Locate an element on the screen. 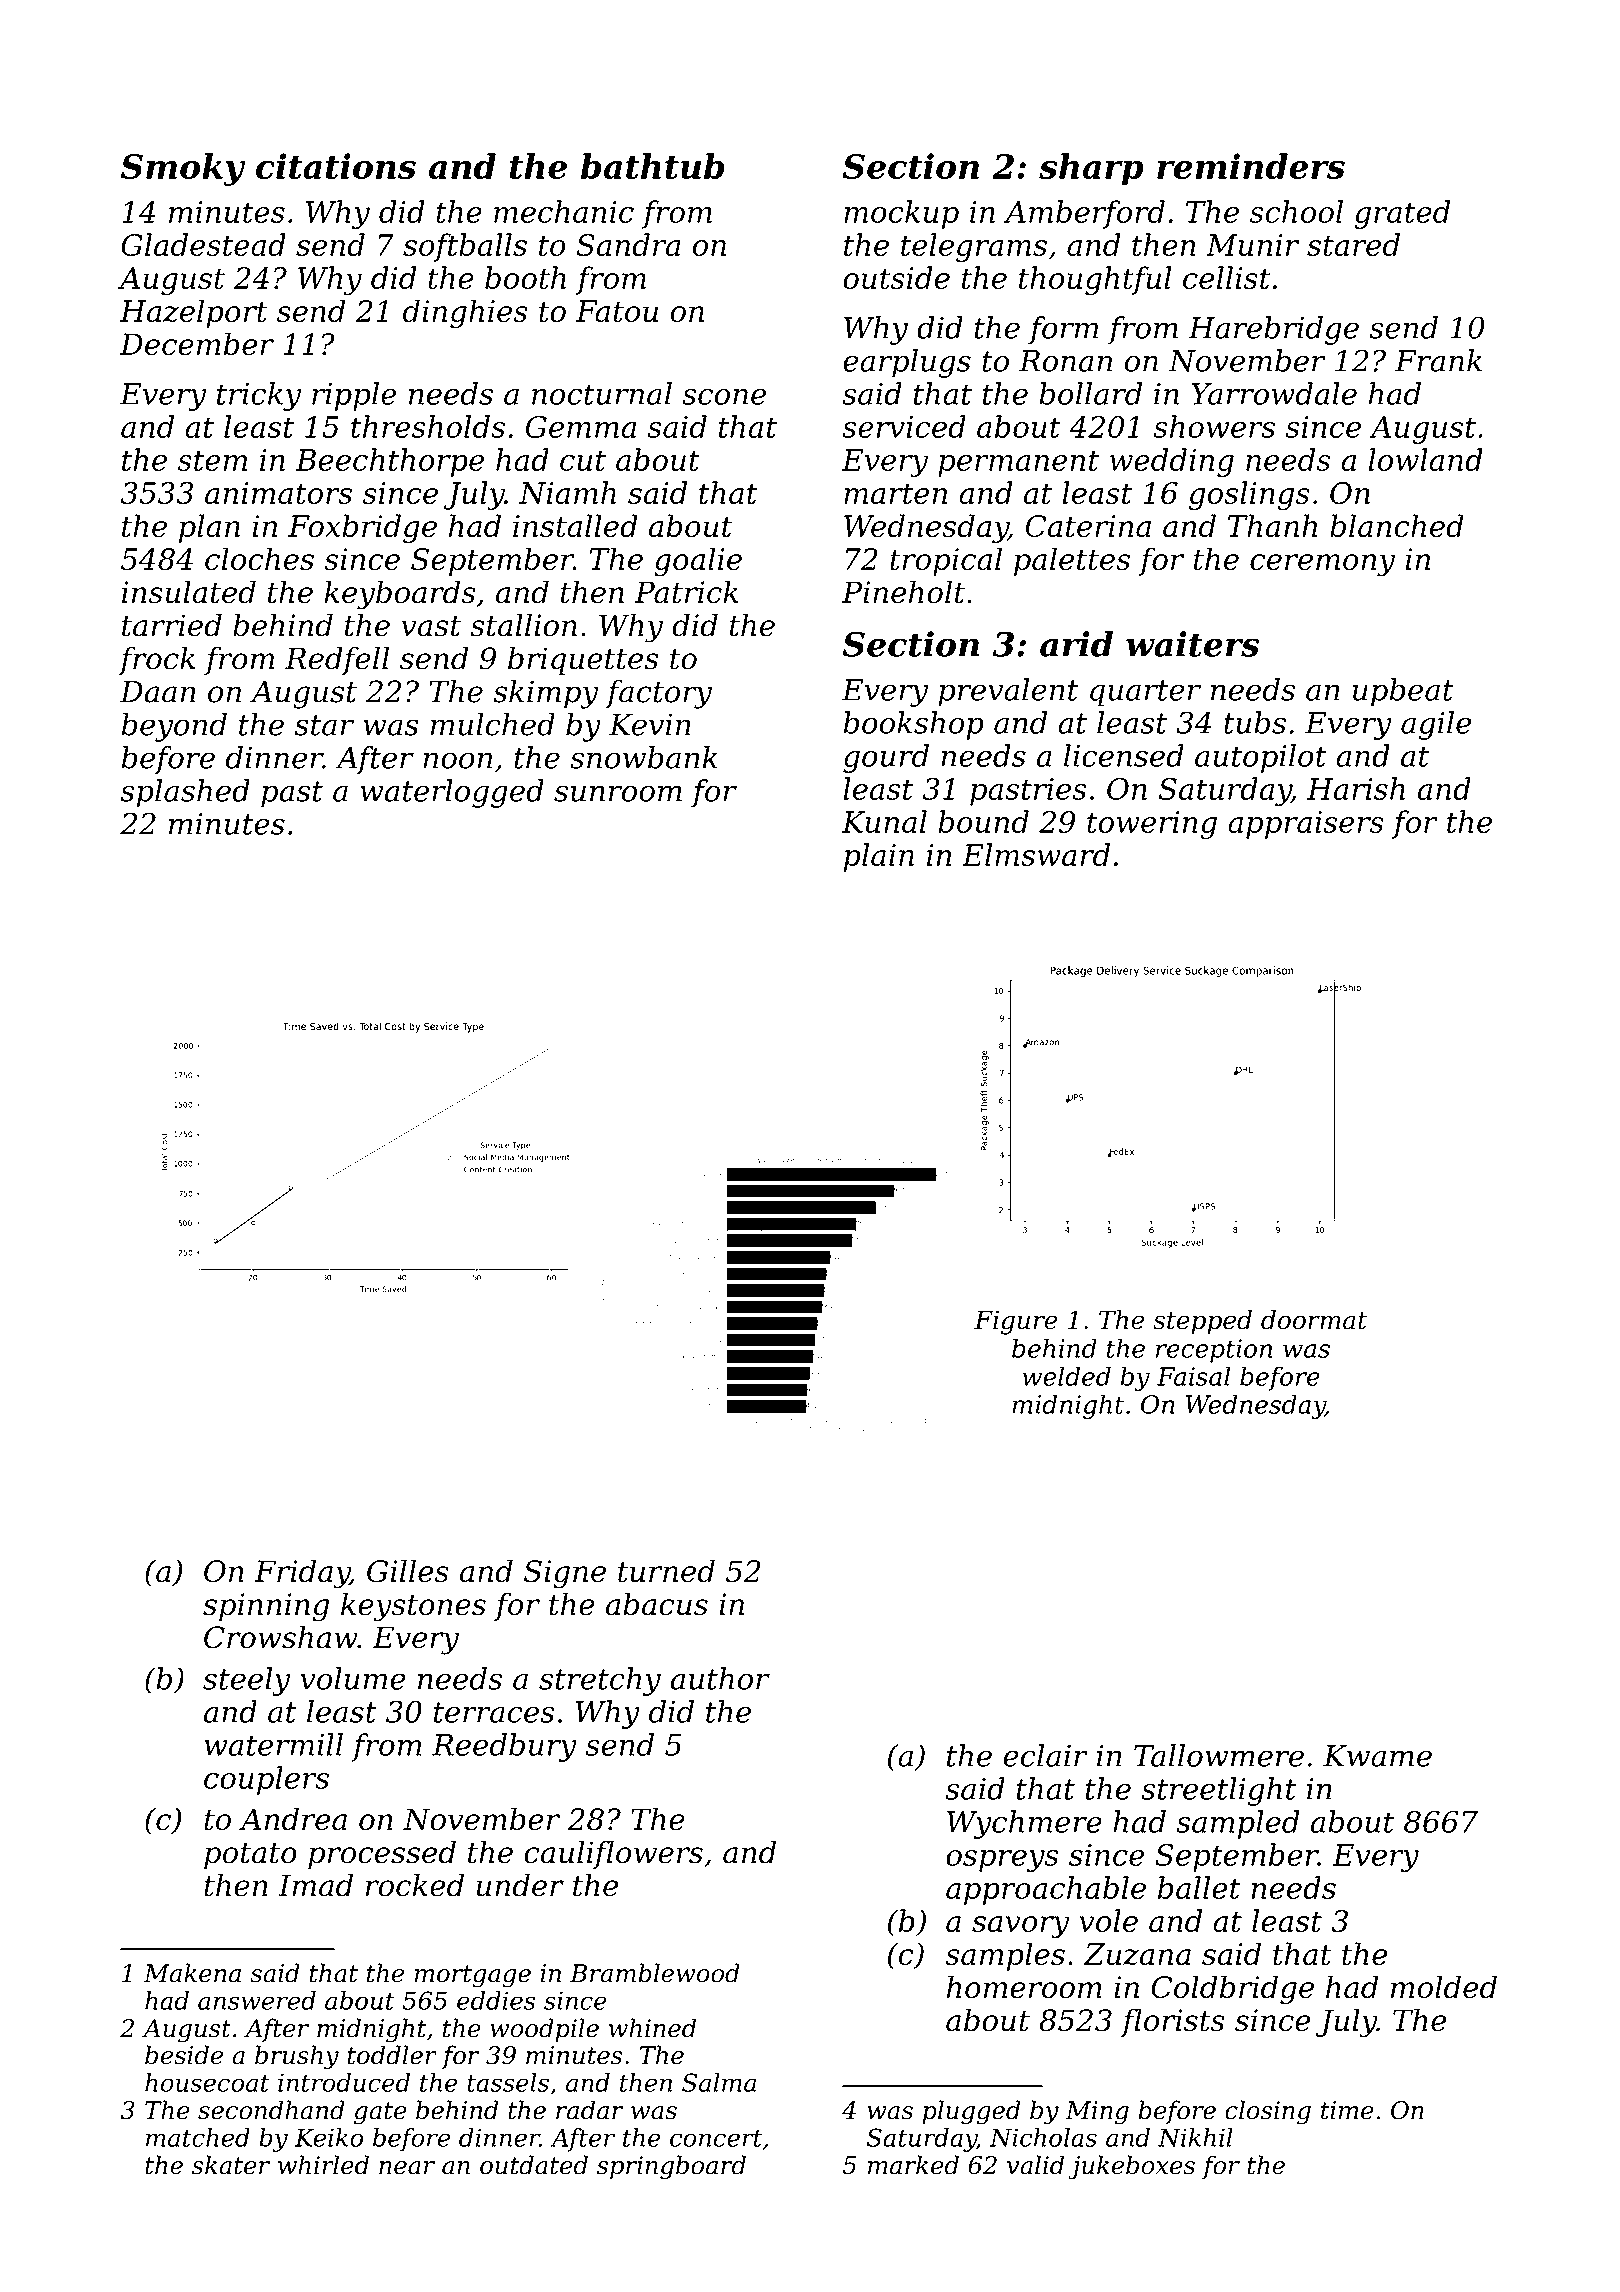 This screenshot has width=1620, height=2292. plain is located at coordinates (878, 857).
